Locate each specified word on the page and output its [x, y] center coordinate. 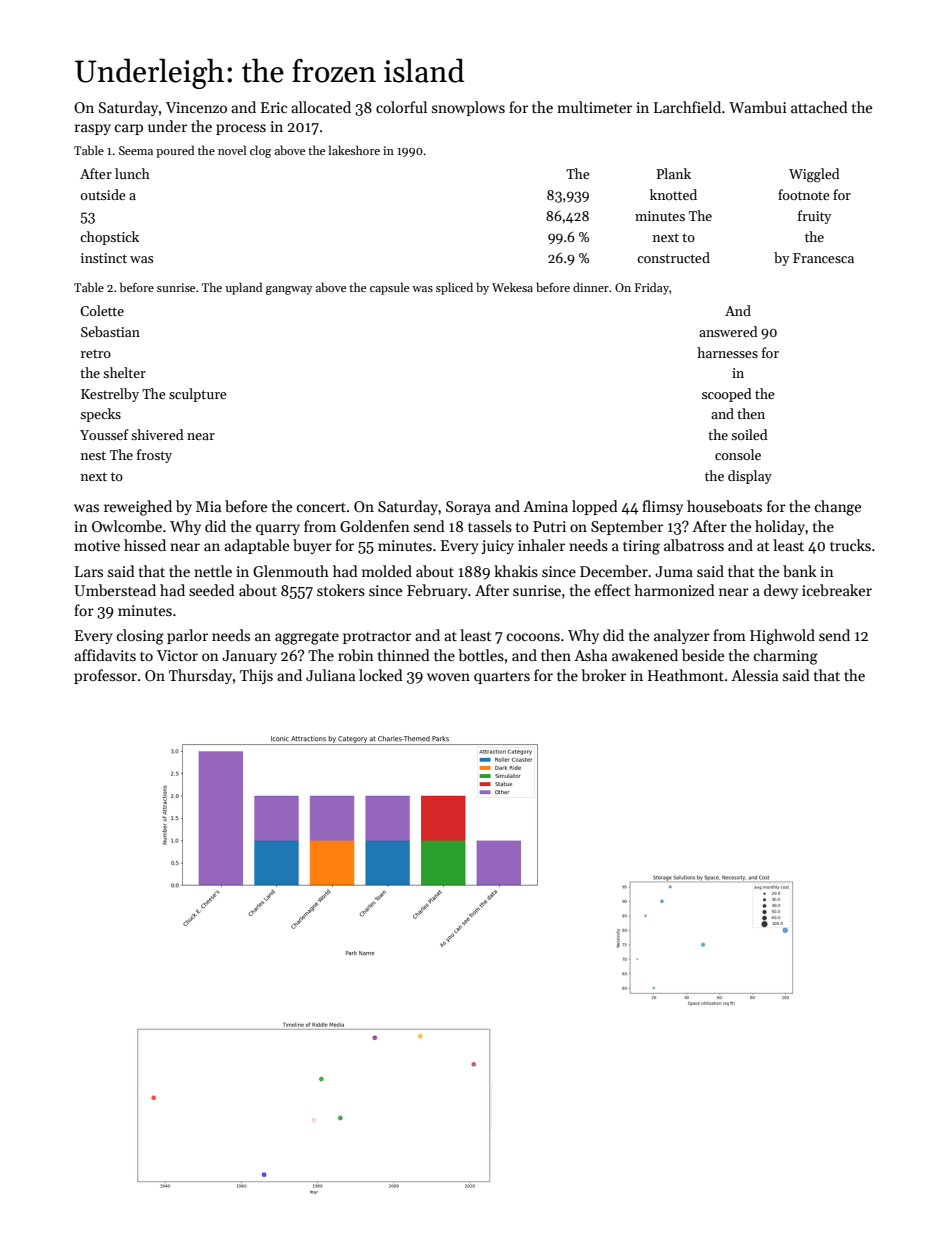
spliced [454, 288]
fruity [814, 217]
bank [800, 571]
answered [728, 331]
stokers [341, 590]
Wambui [758, 107]
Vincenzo [196, 107]
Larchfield [687, 107]
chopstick [109, 238]
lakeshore [354, 150]
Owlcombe [127, 526]
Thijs [256, 676]
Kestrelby [110, 395]
